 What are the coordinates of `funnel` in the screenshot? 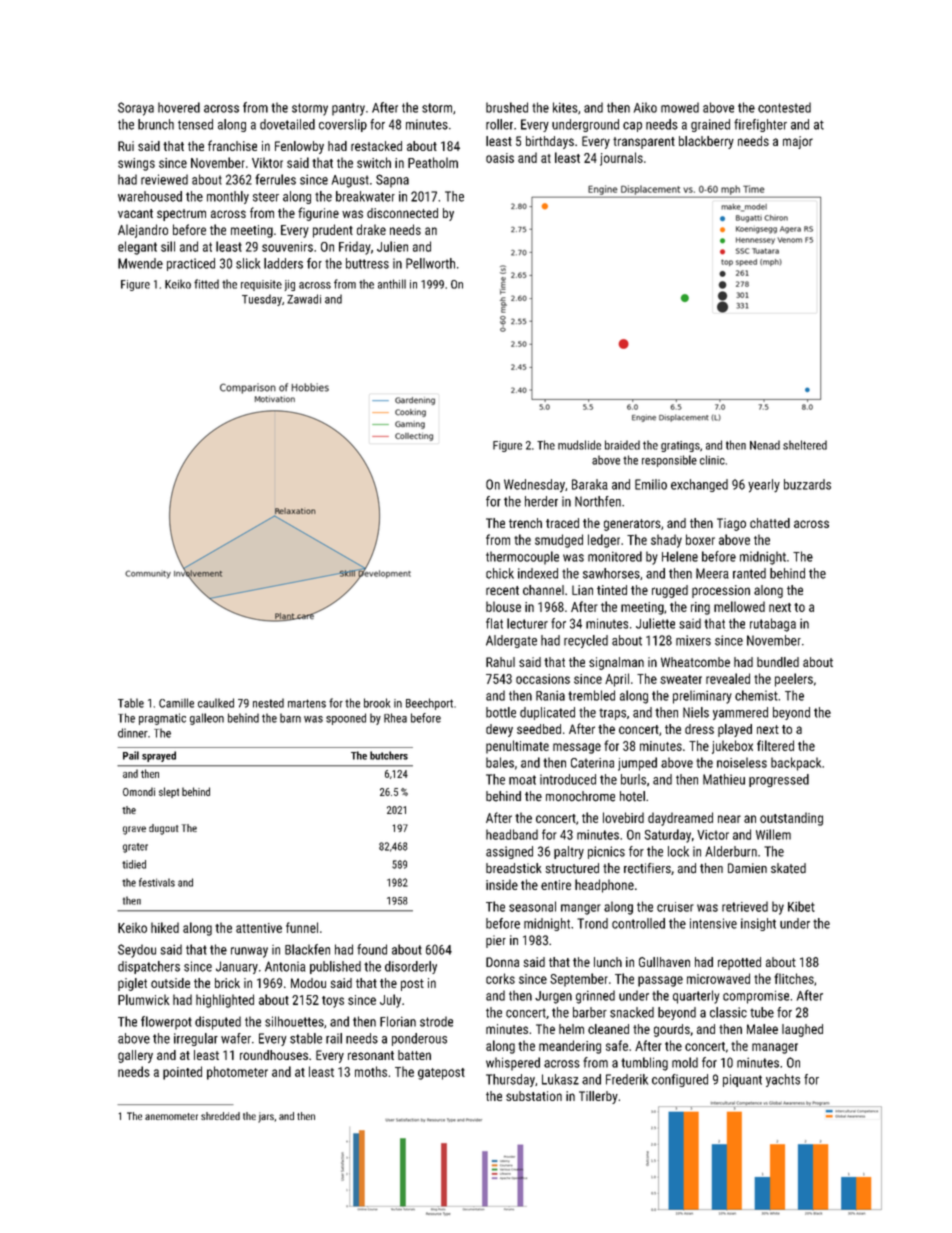 It's located at (302, 927).
